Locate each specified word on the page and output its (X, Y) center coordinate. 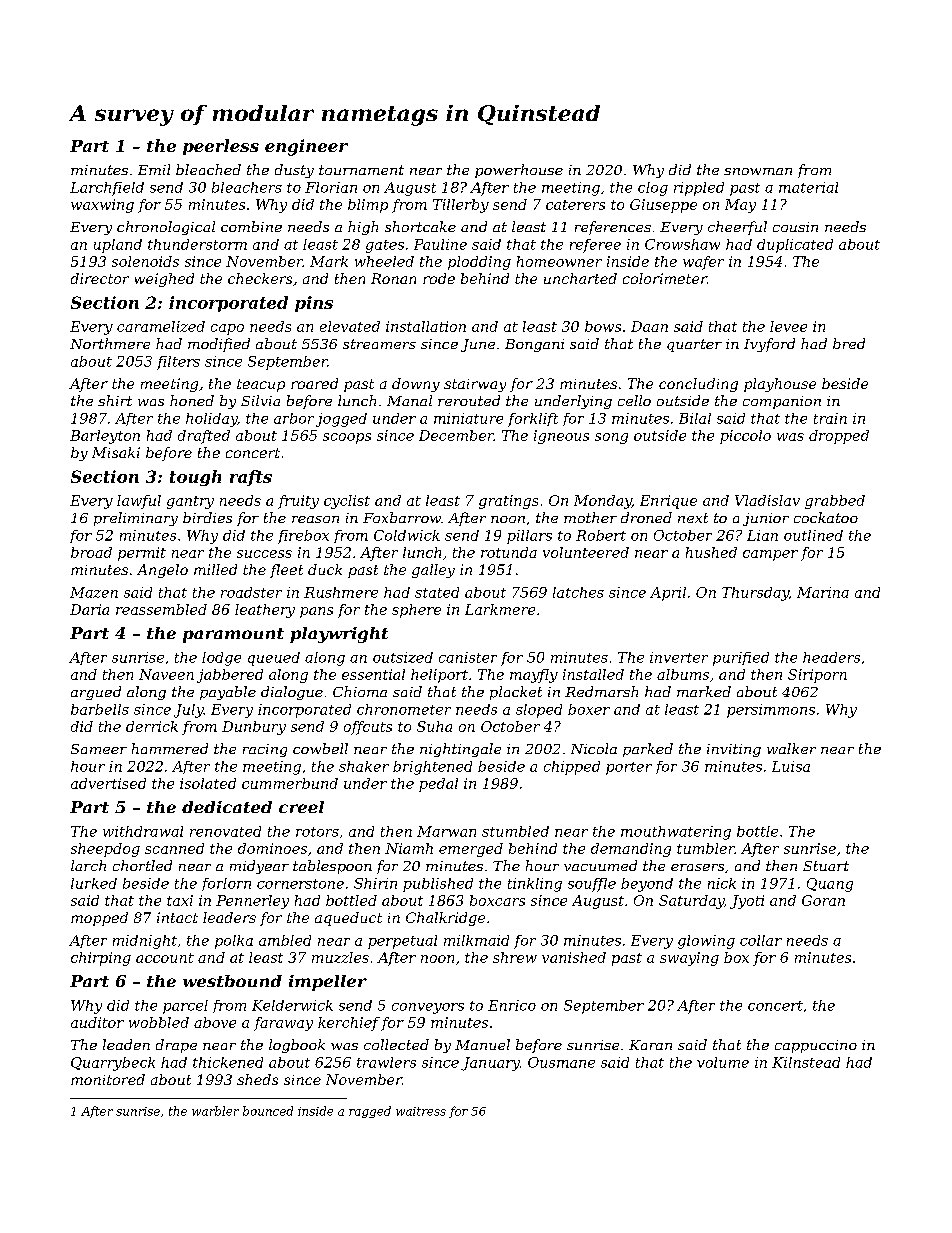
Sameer (99, 749)
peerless (221, 147)
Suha (434, 726)
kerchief (349, 1024)
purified (741, 659)
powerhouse (519, 171)
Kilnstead (806, 1062)
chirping (101, 959)
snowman (758, 171)
